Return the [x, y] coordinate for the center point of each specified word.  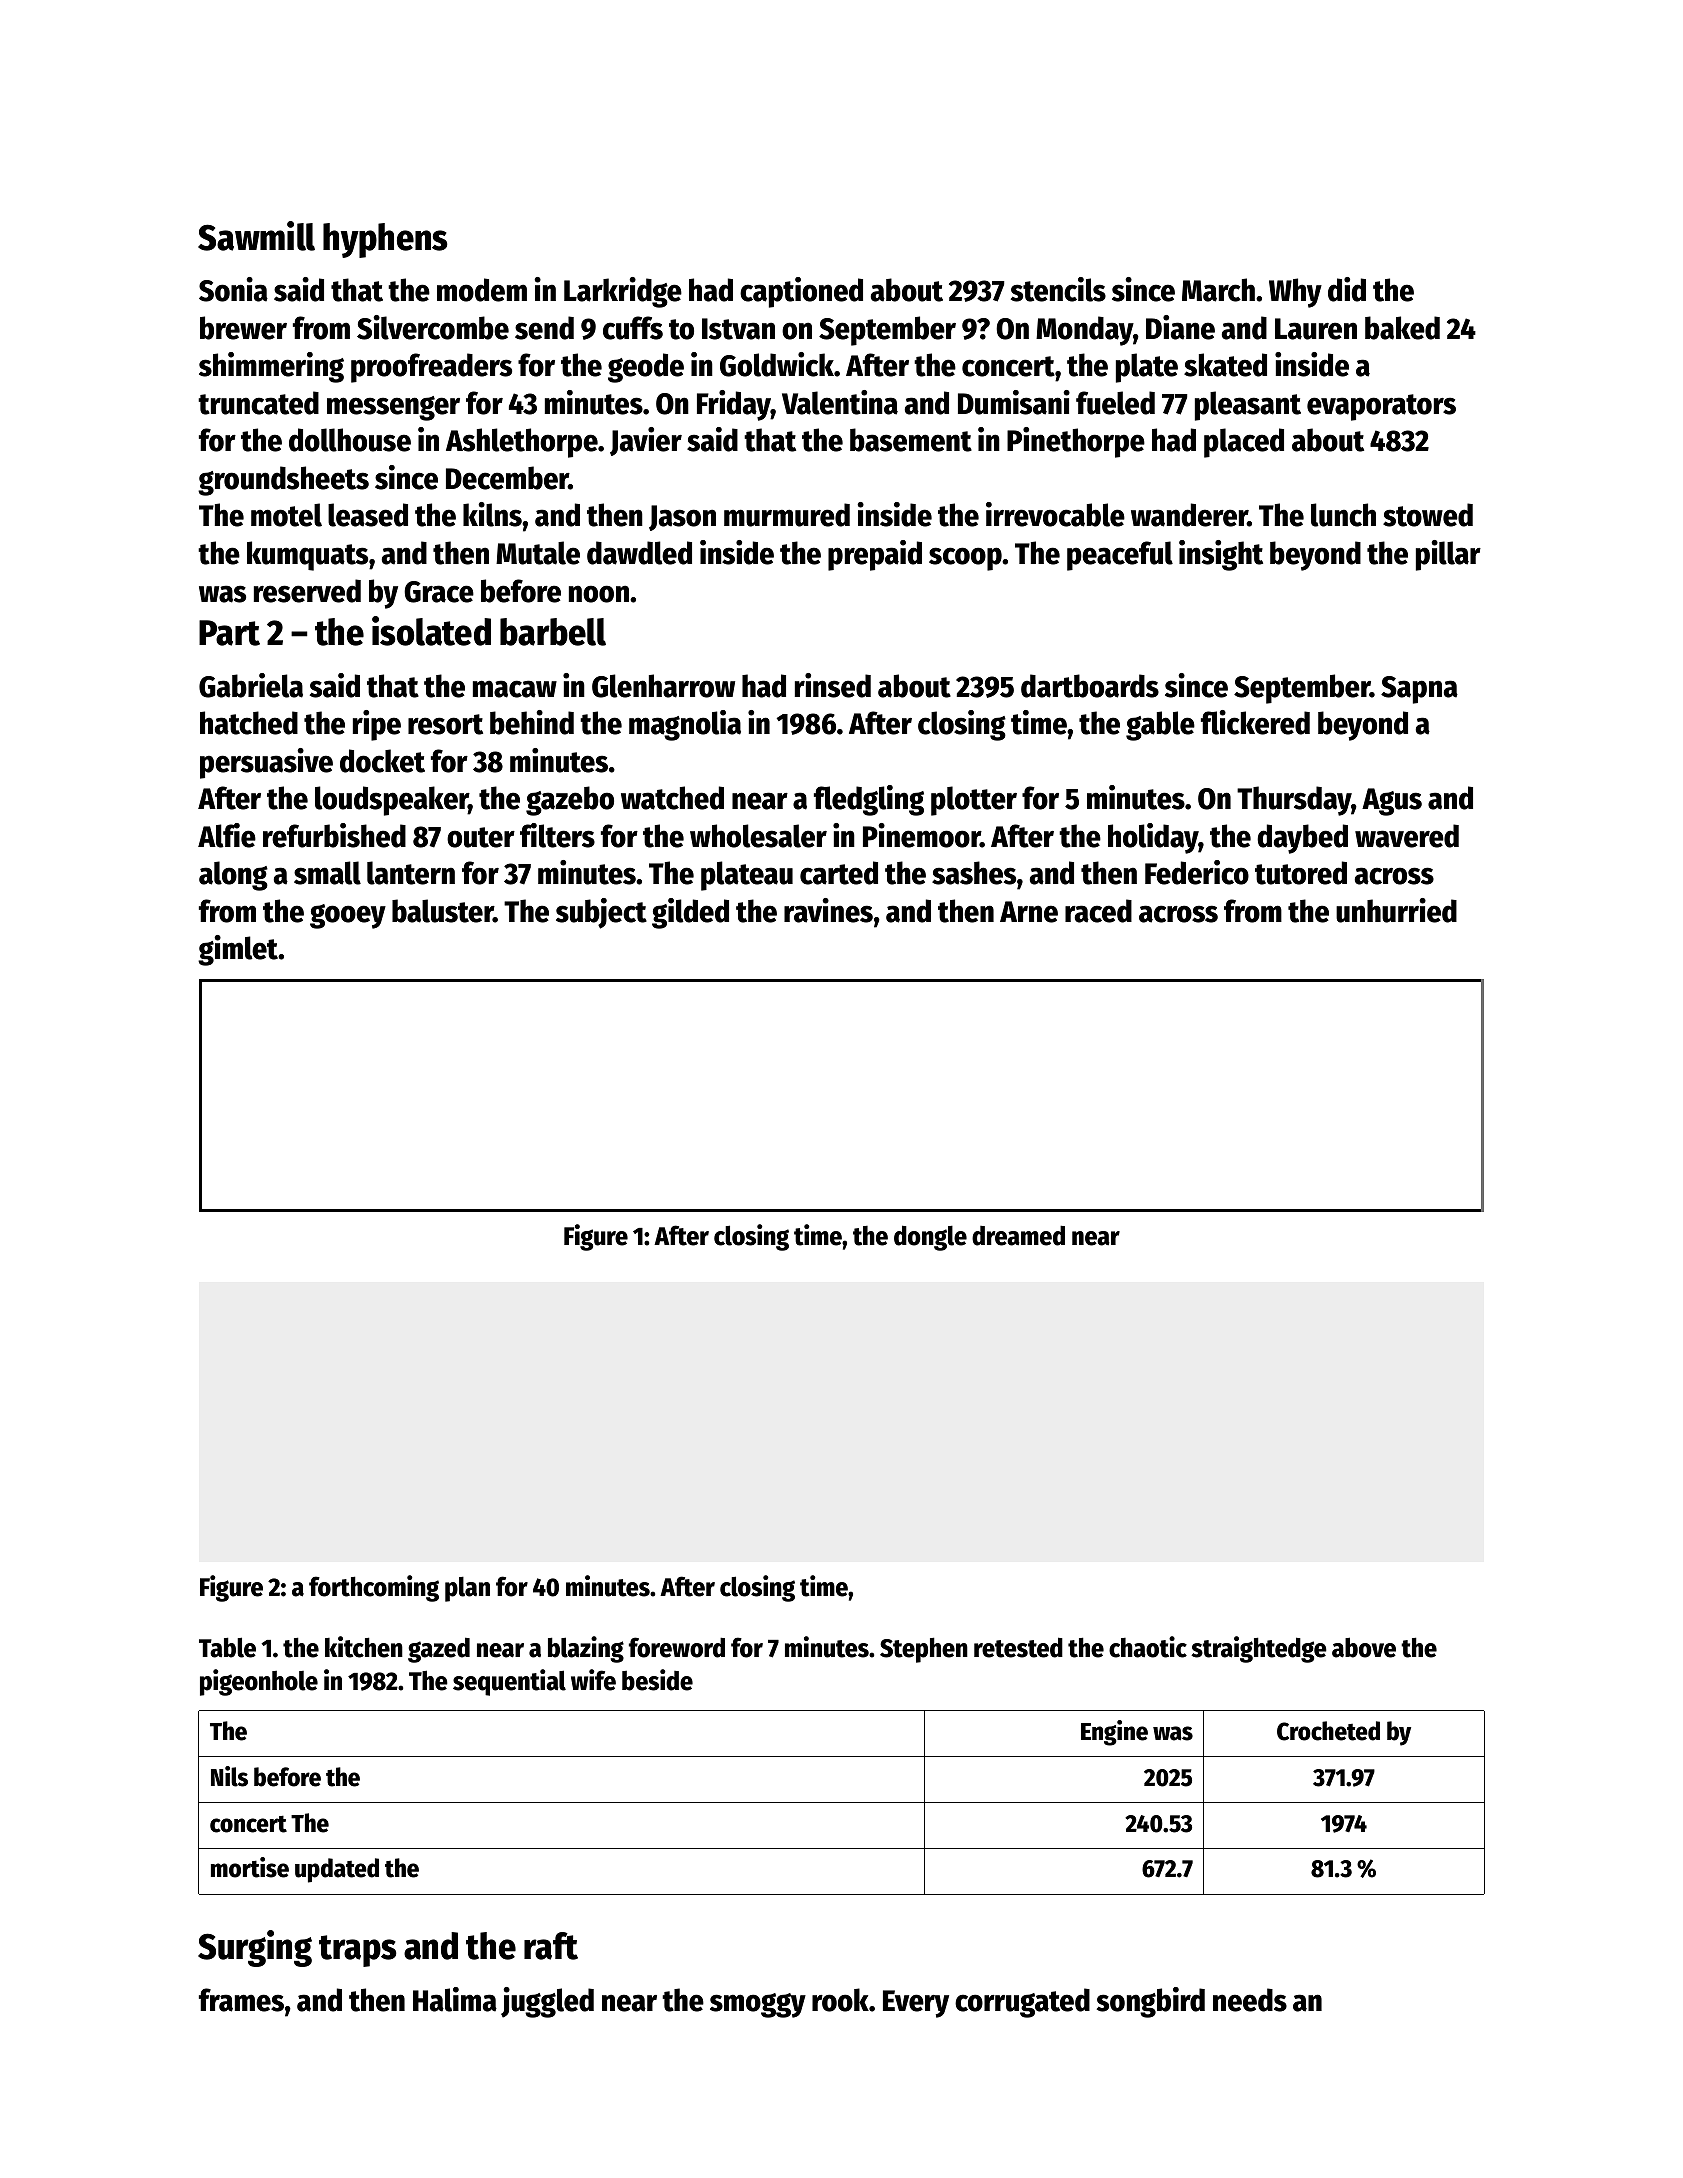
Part [229, 633]
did [1347, 289]
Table [227, 1647]
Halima [455, 1999]
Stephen [924, 1650]
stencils [1058, 289]
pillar [1448, 555]
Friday [734, 405]
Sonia [233, 289]
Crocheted [1328, 1731]
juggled [547, 2002]
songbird [1151, 2002]
